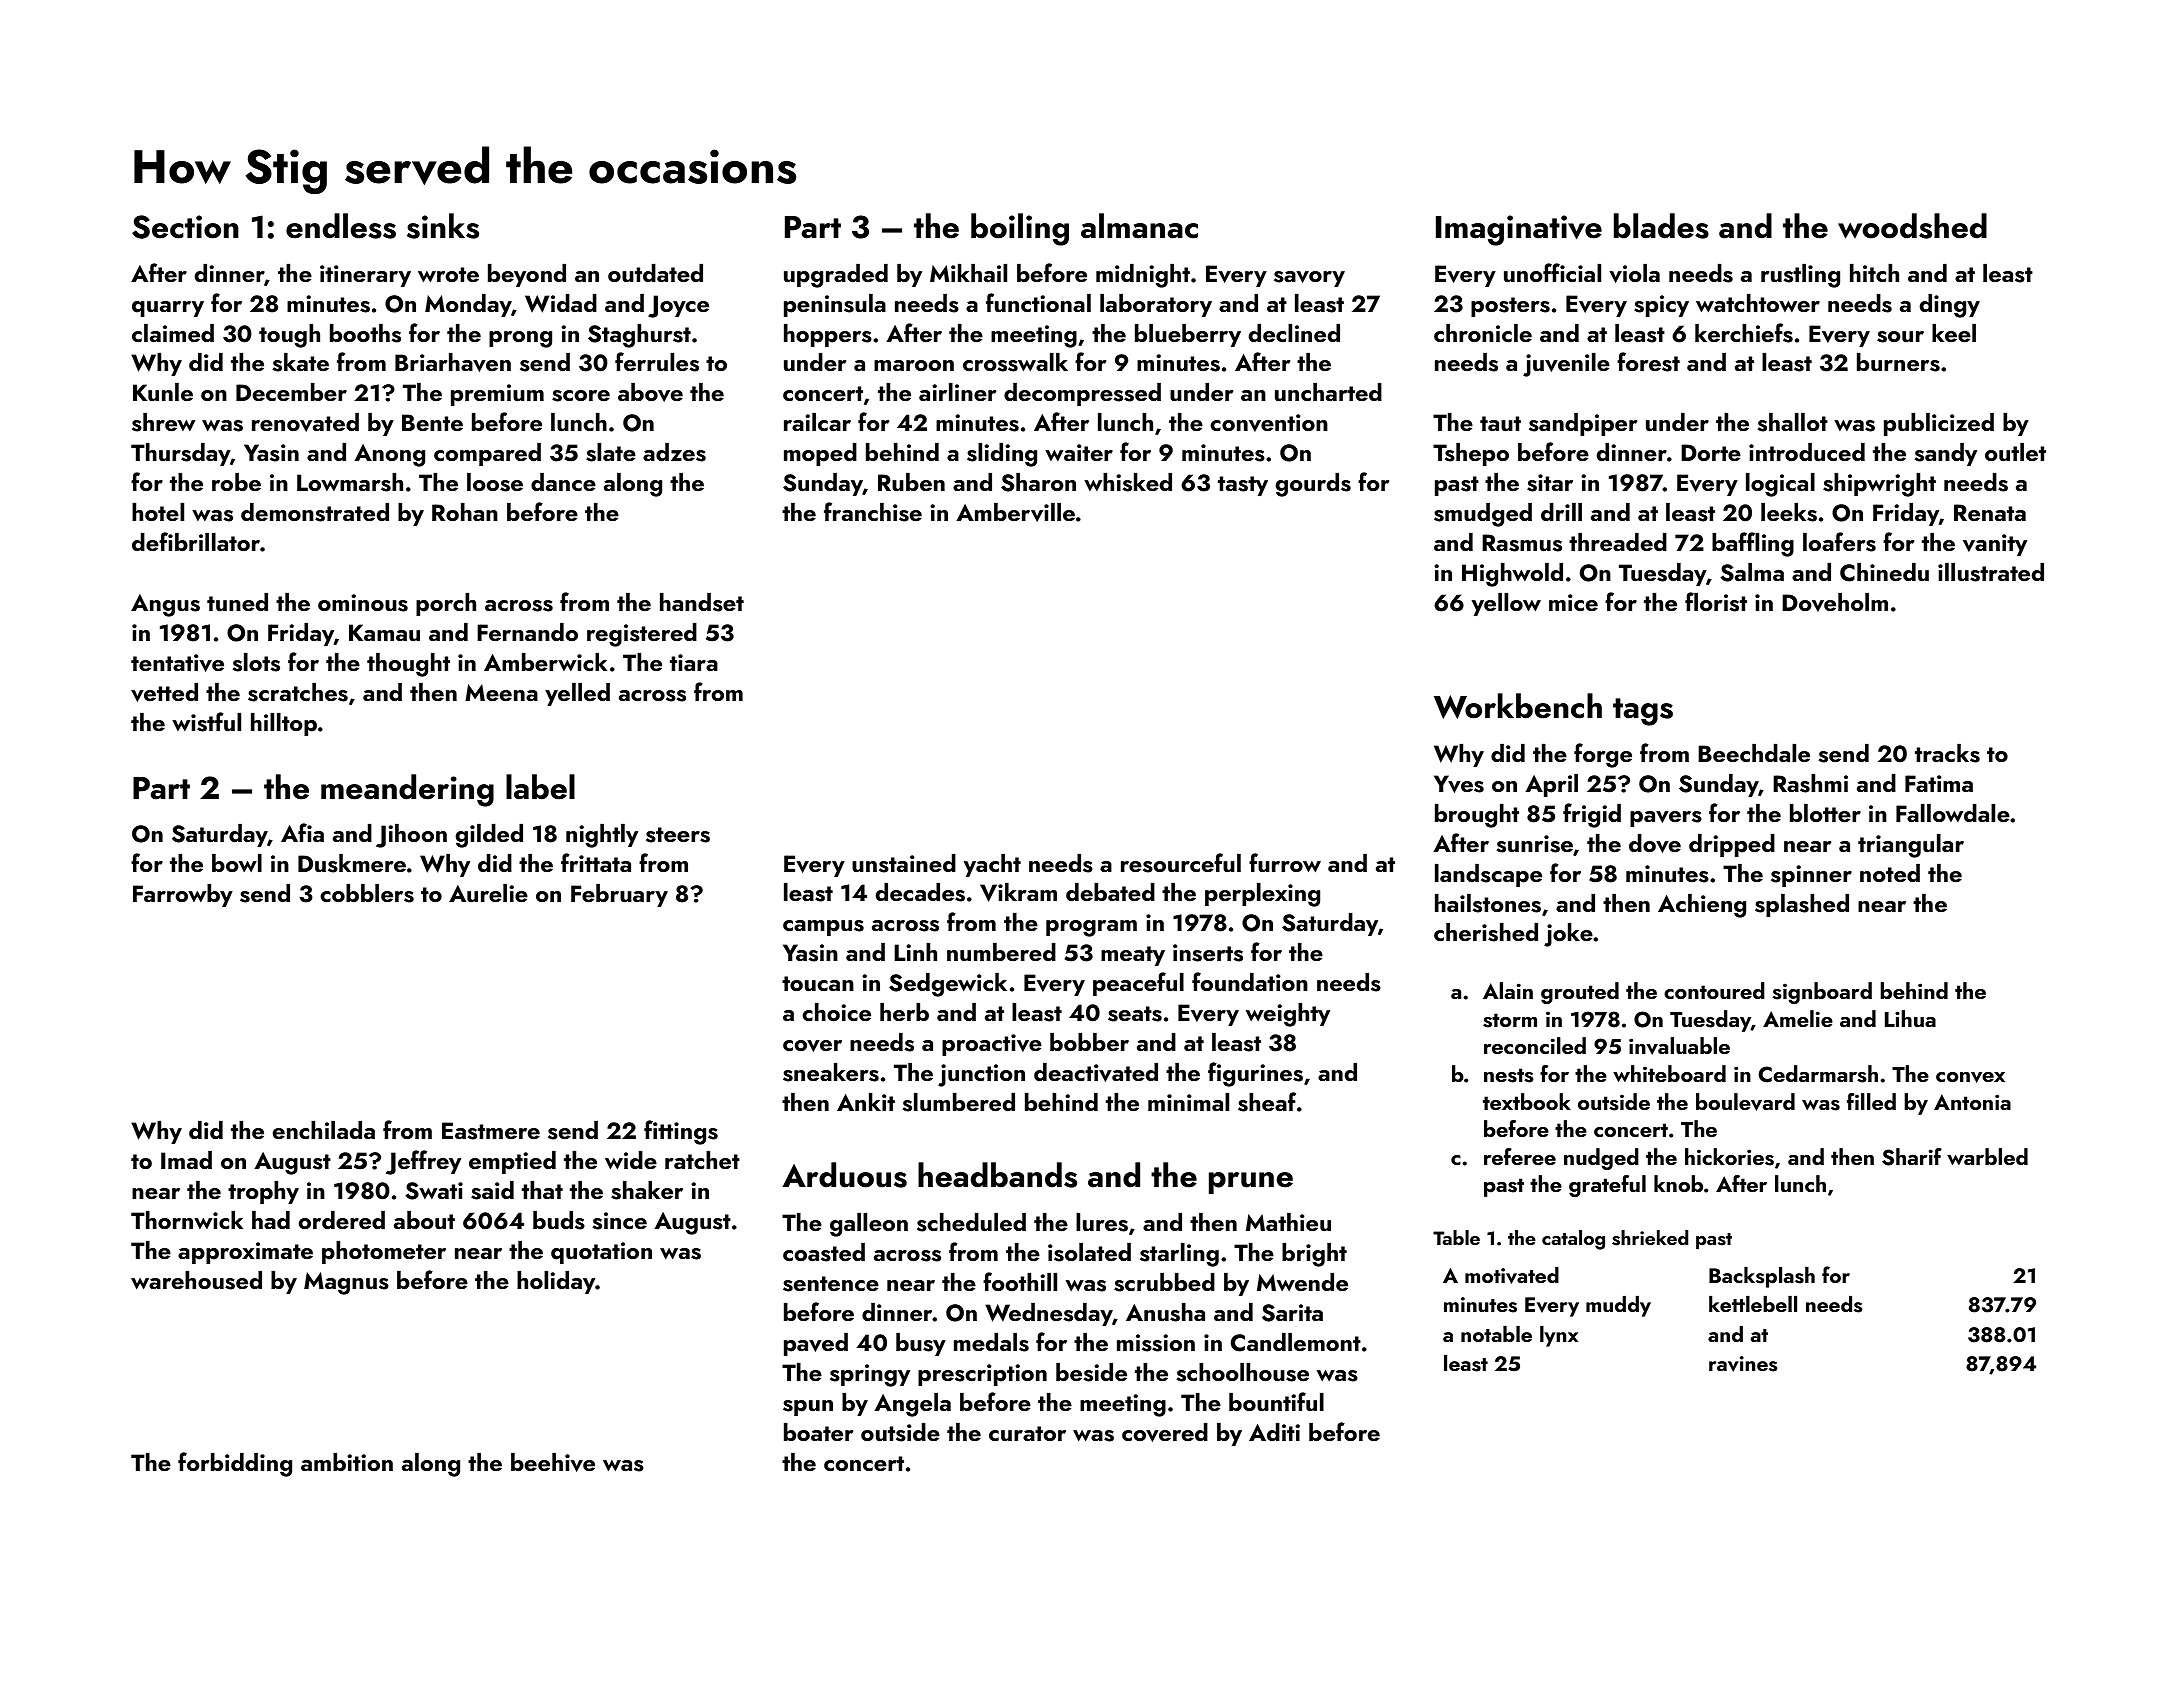 The height and width of the page is (1683, 2178). I want to click on Duskmere, so click(352, 863).
